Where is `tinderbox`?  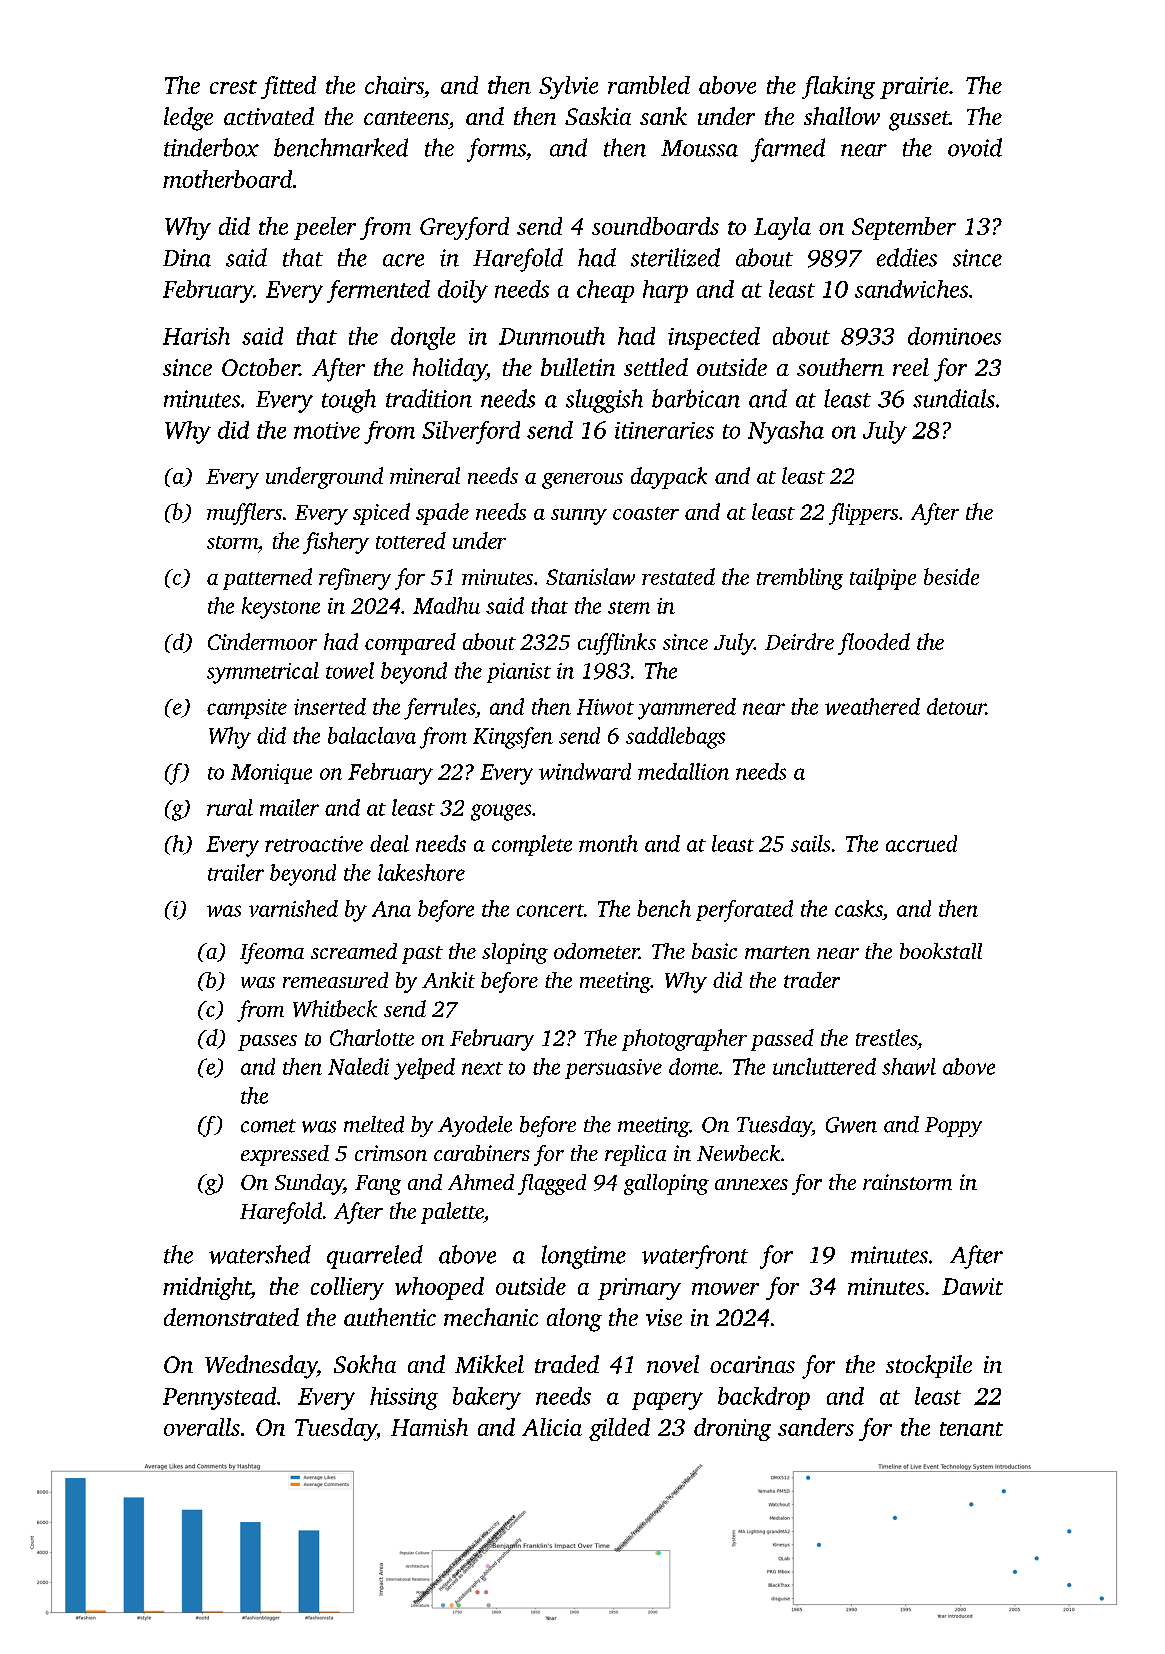
tinderbox is located at coordinates (211, 147).
